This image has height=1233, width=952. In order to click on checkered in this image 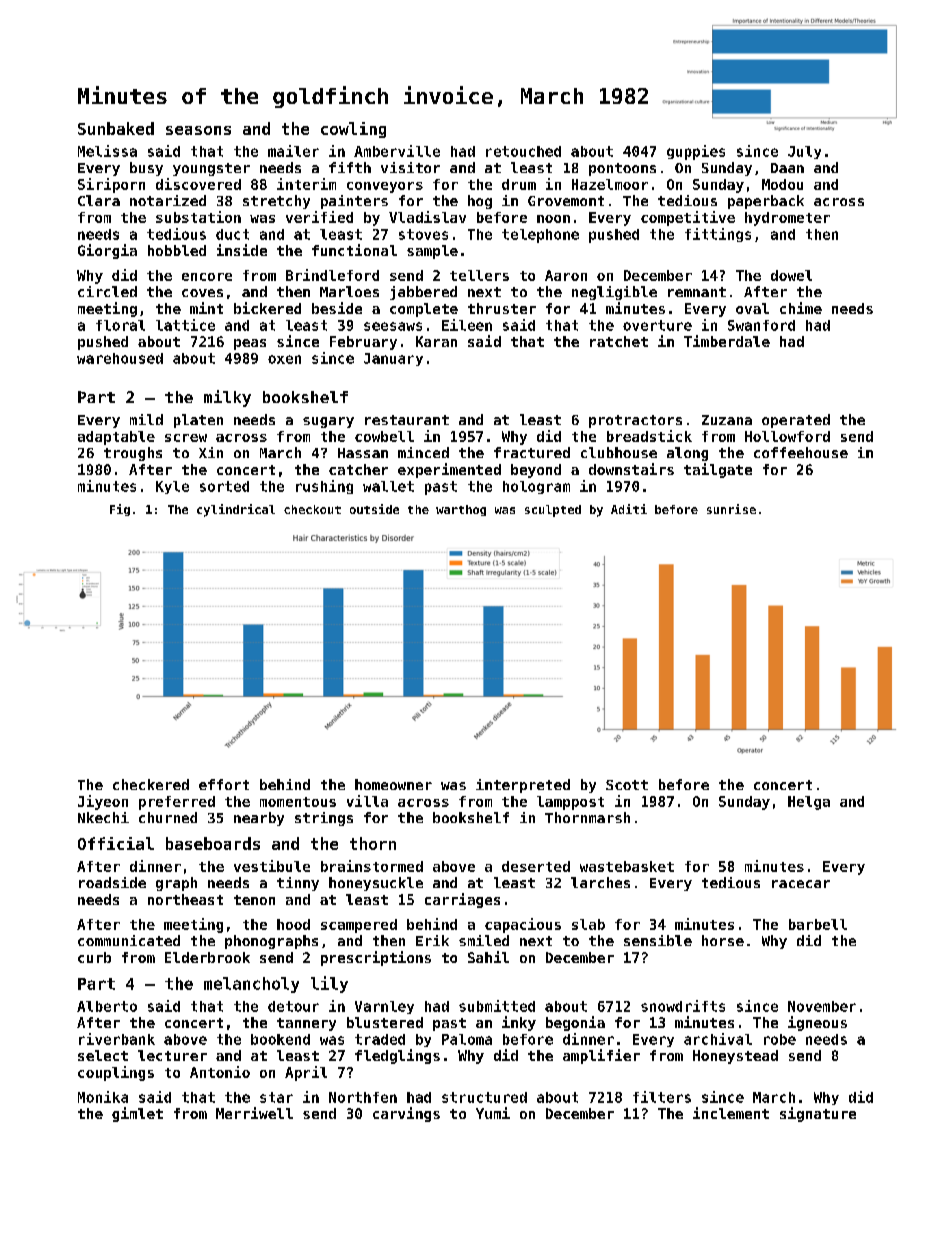, I will do `click(151, 784)`.
